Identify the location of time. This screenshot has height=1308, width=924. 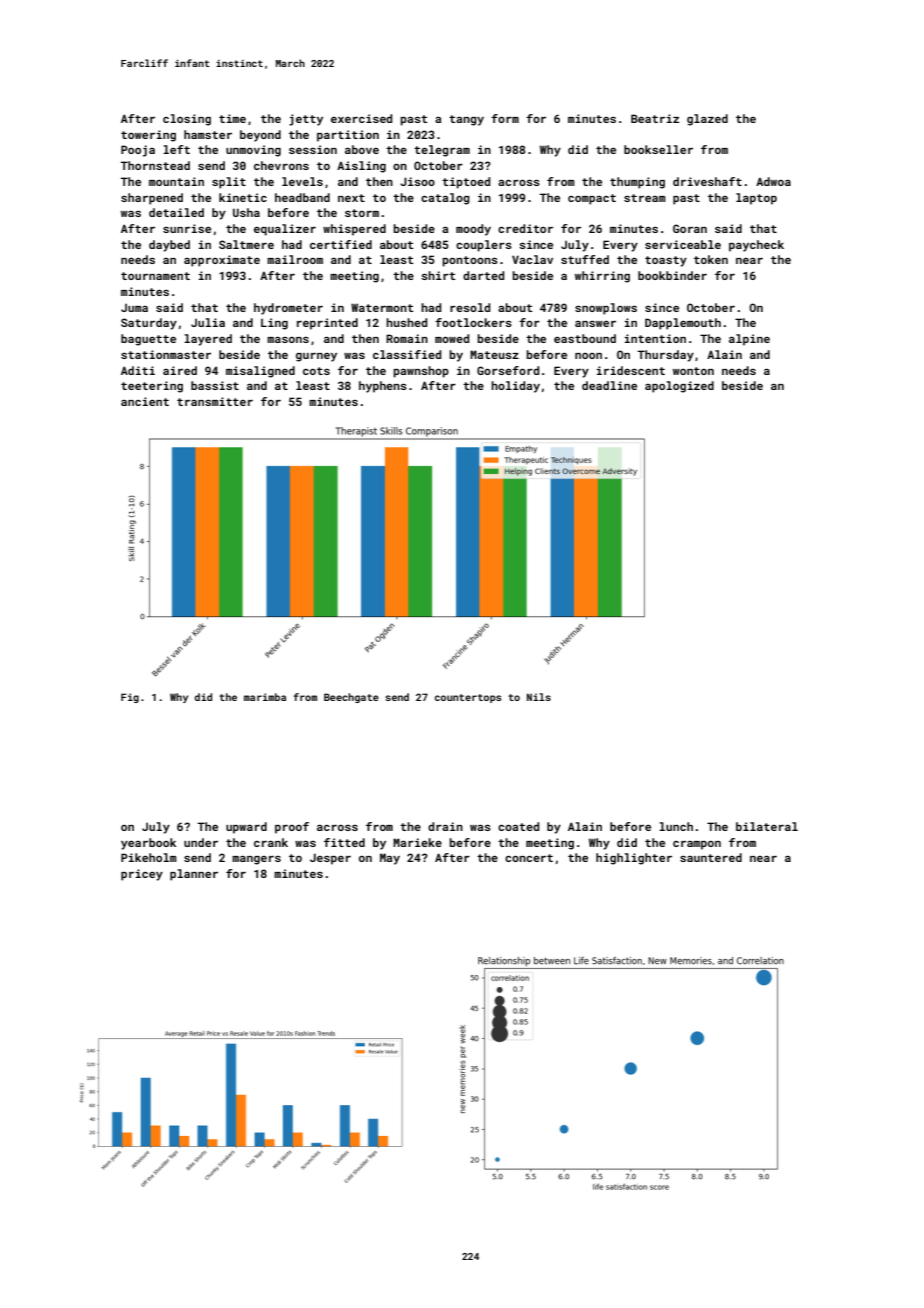
(232, 118).
